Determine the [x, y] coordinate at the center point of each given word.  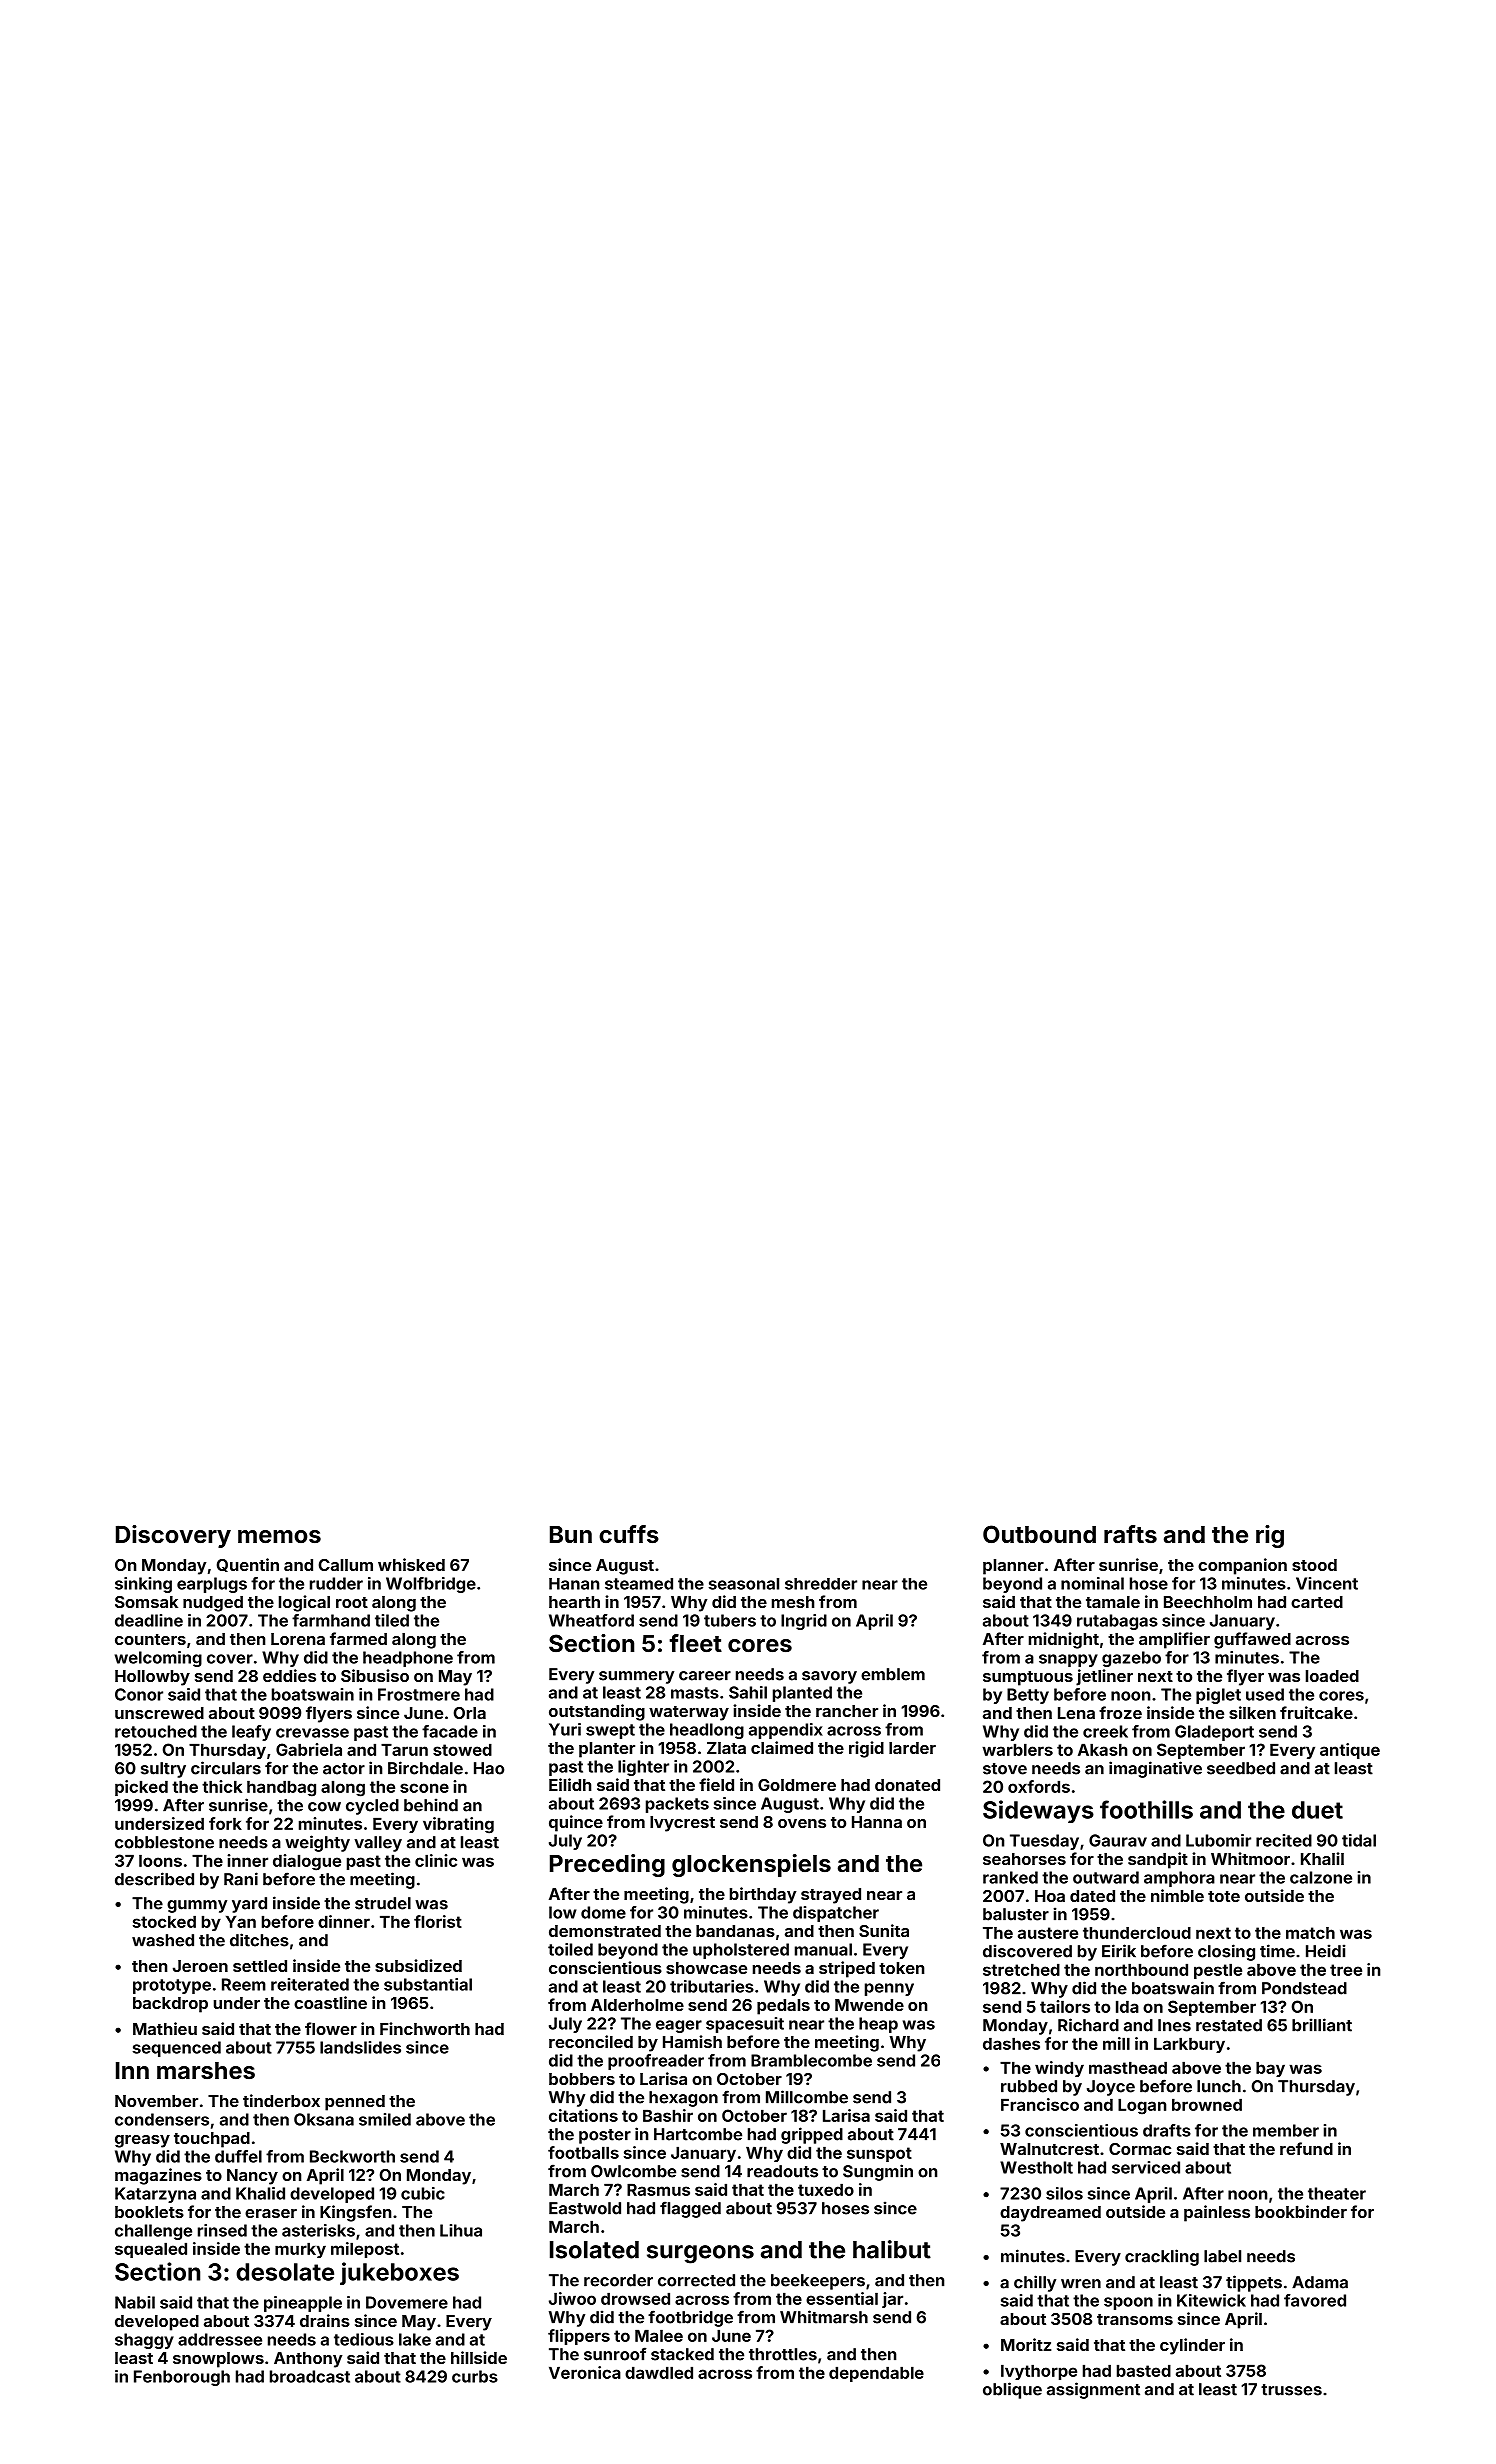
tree [1346, 1970]
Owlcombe [633, 2171]
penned [355, 2103]
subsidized [418, 1965]
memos [279, 1536]
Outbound [1039, 1534]
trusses [1291, 2390]
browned [1207, 2104]
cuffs [629, 1534]
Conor [139, 1694]
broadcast [310, 2376]
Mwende [869, 2005]
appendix [786, 1731]
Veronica [585, 2372]
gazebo [1131, 1659]
